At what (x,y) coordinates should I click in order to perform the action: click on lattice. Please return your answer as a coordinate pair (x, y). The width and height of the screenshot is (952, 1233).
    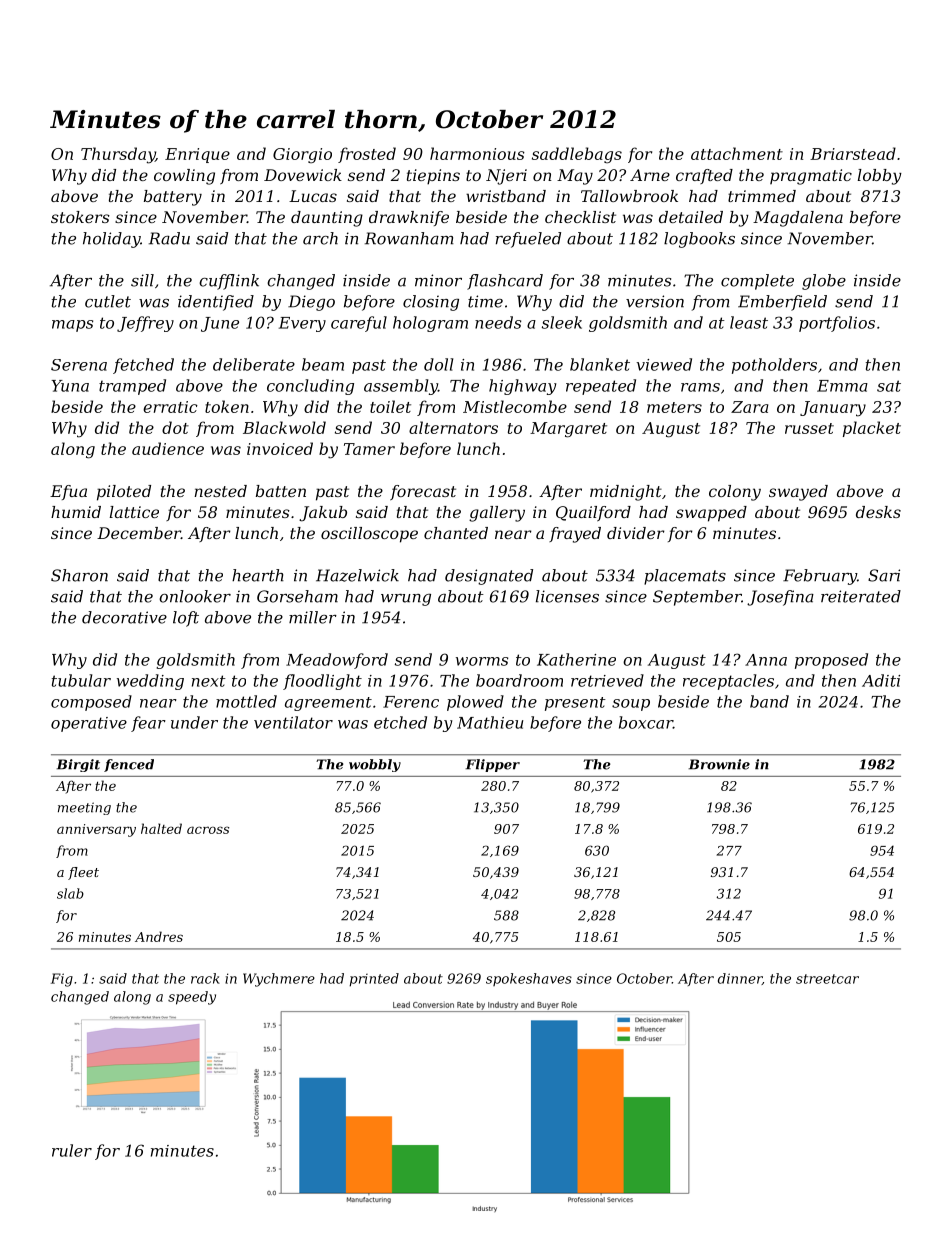
    Looking at the image, I should click on (134, 512).
